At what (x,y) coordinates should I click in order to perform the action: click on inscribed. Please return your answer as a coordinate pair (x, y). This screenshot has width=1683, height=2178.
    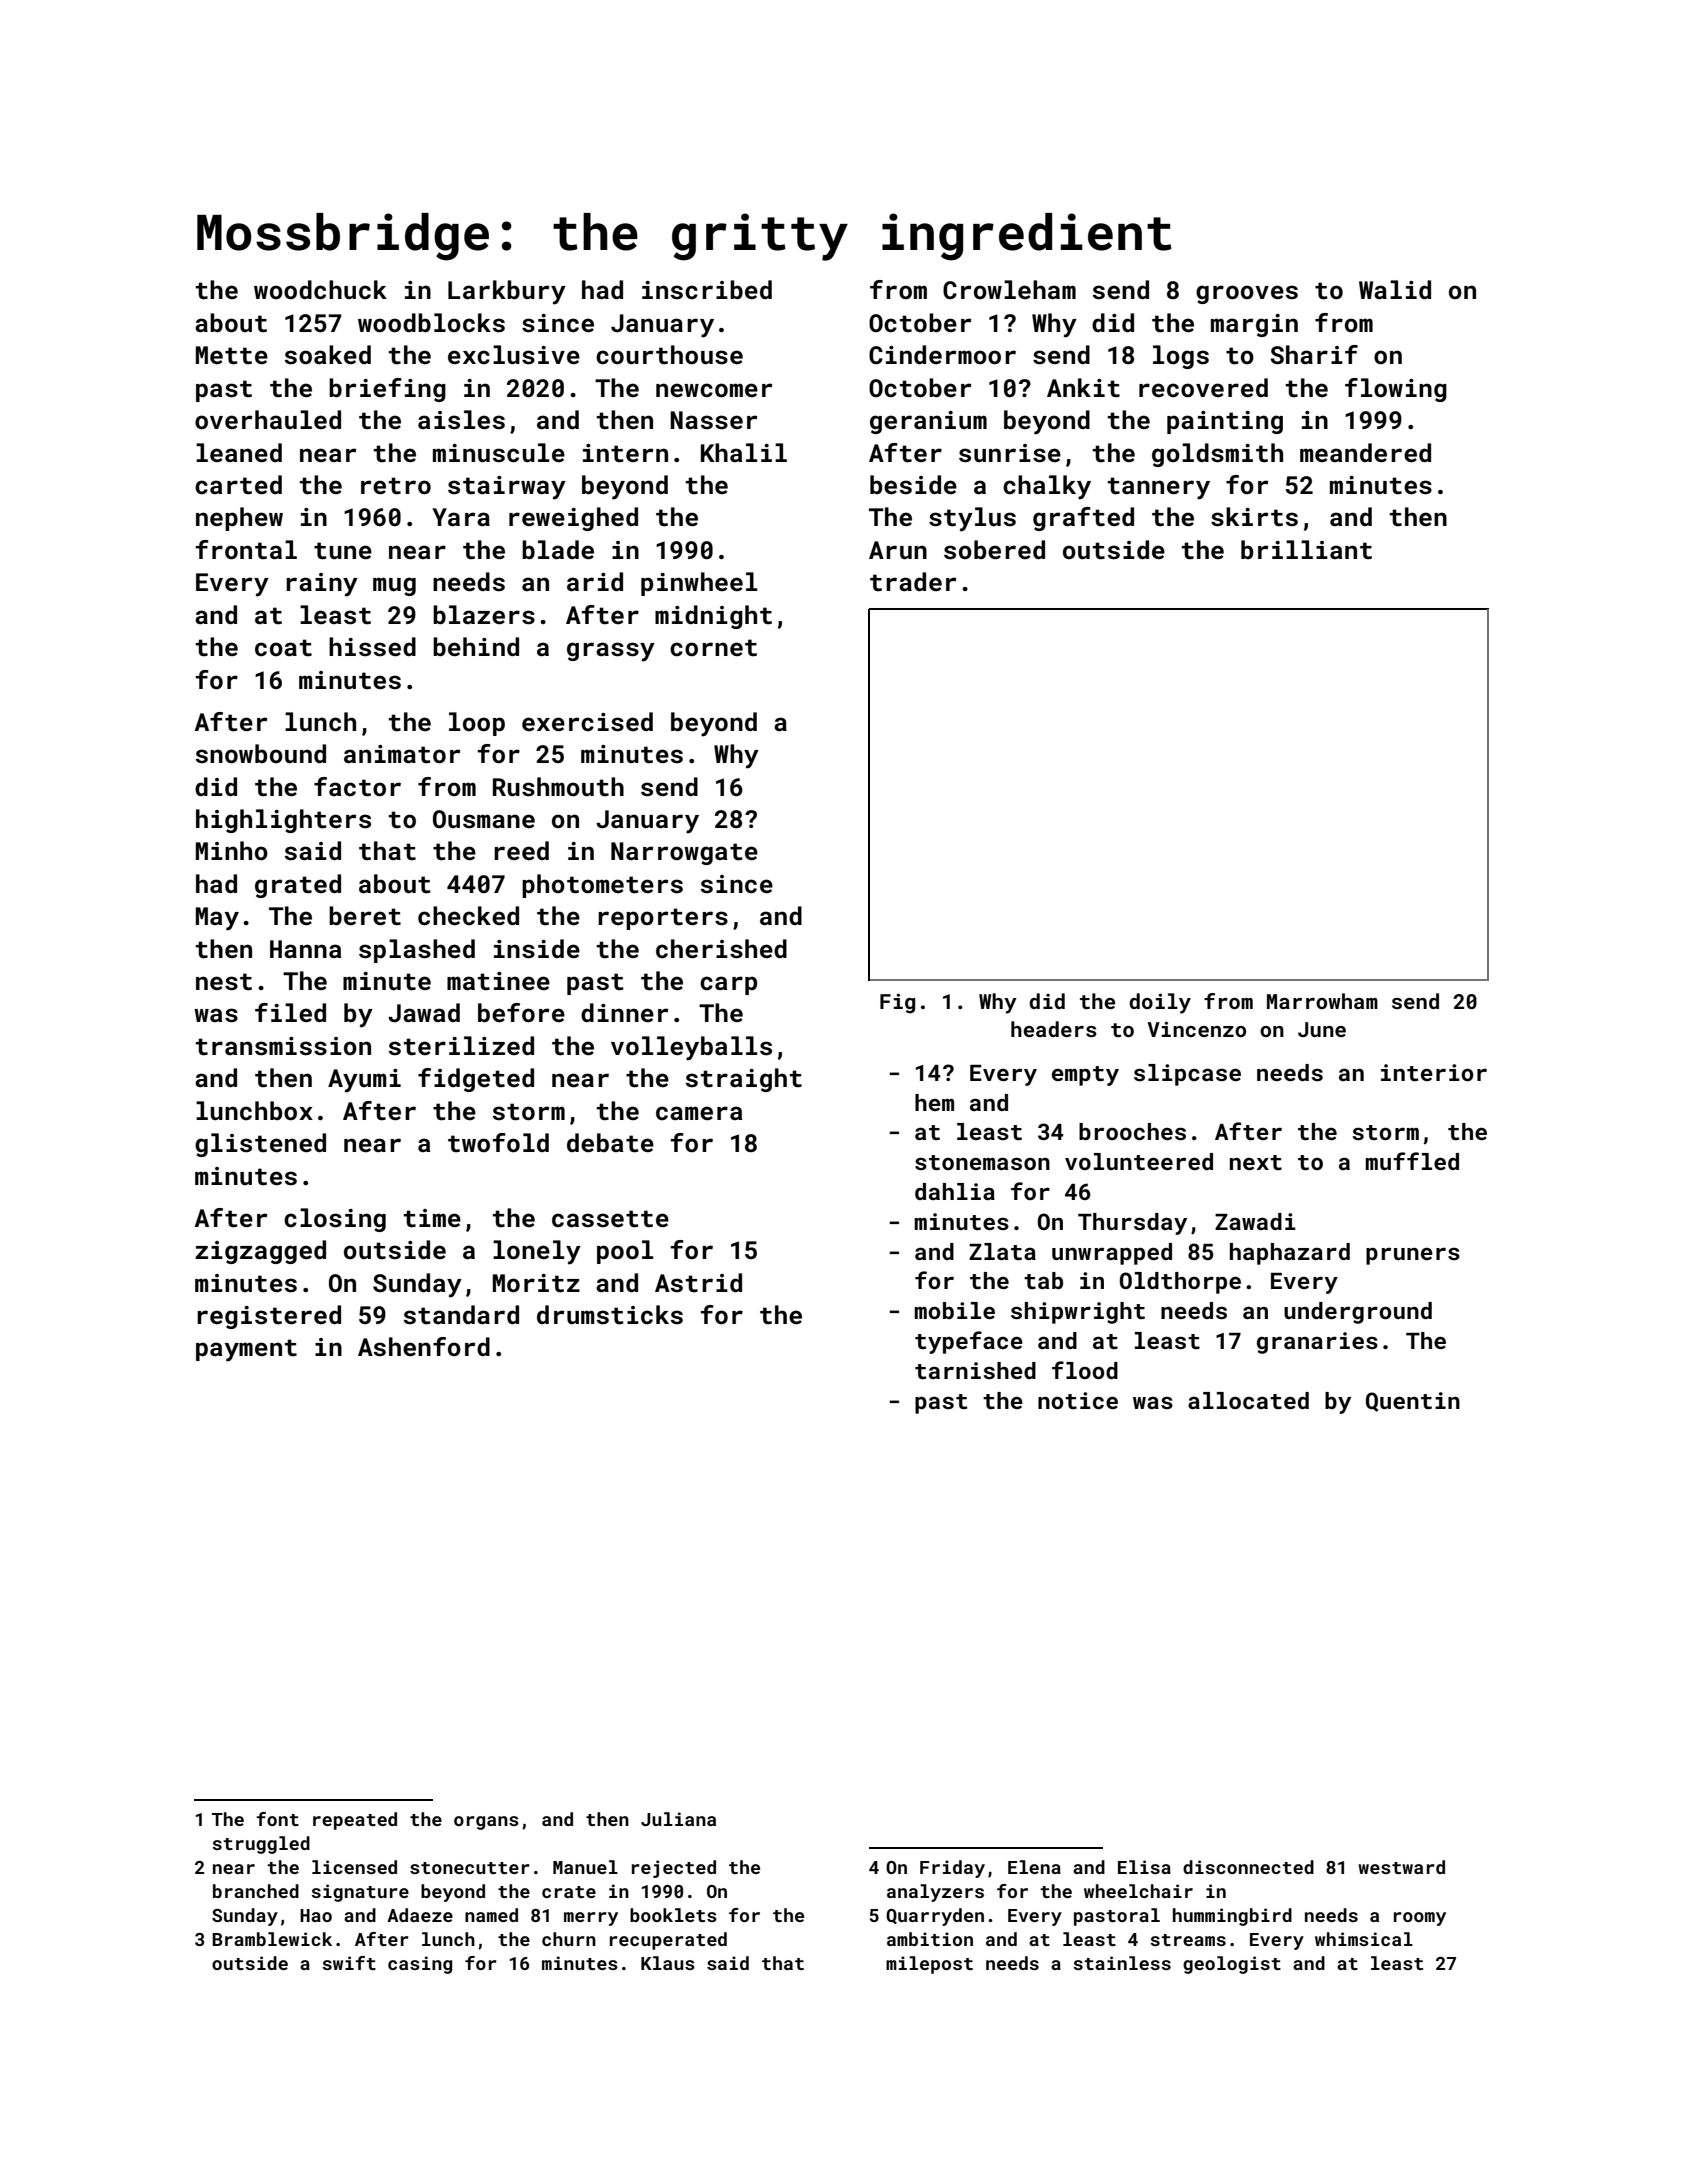
    Looking at the image, I should click on (707, 290).
